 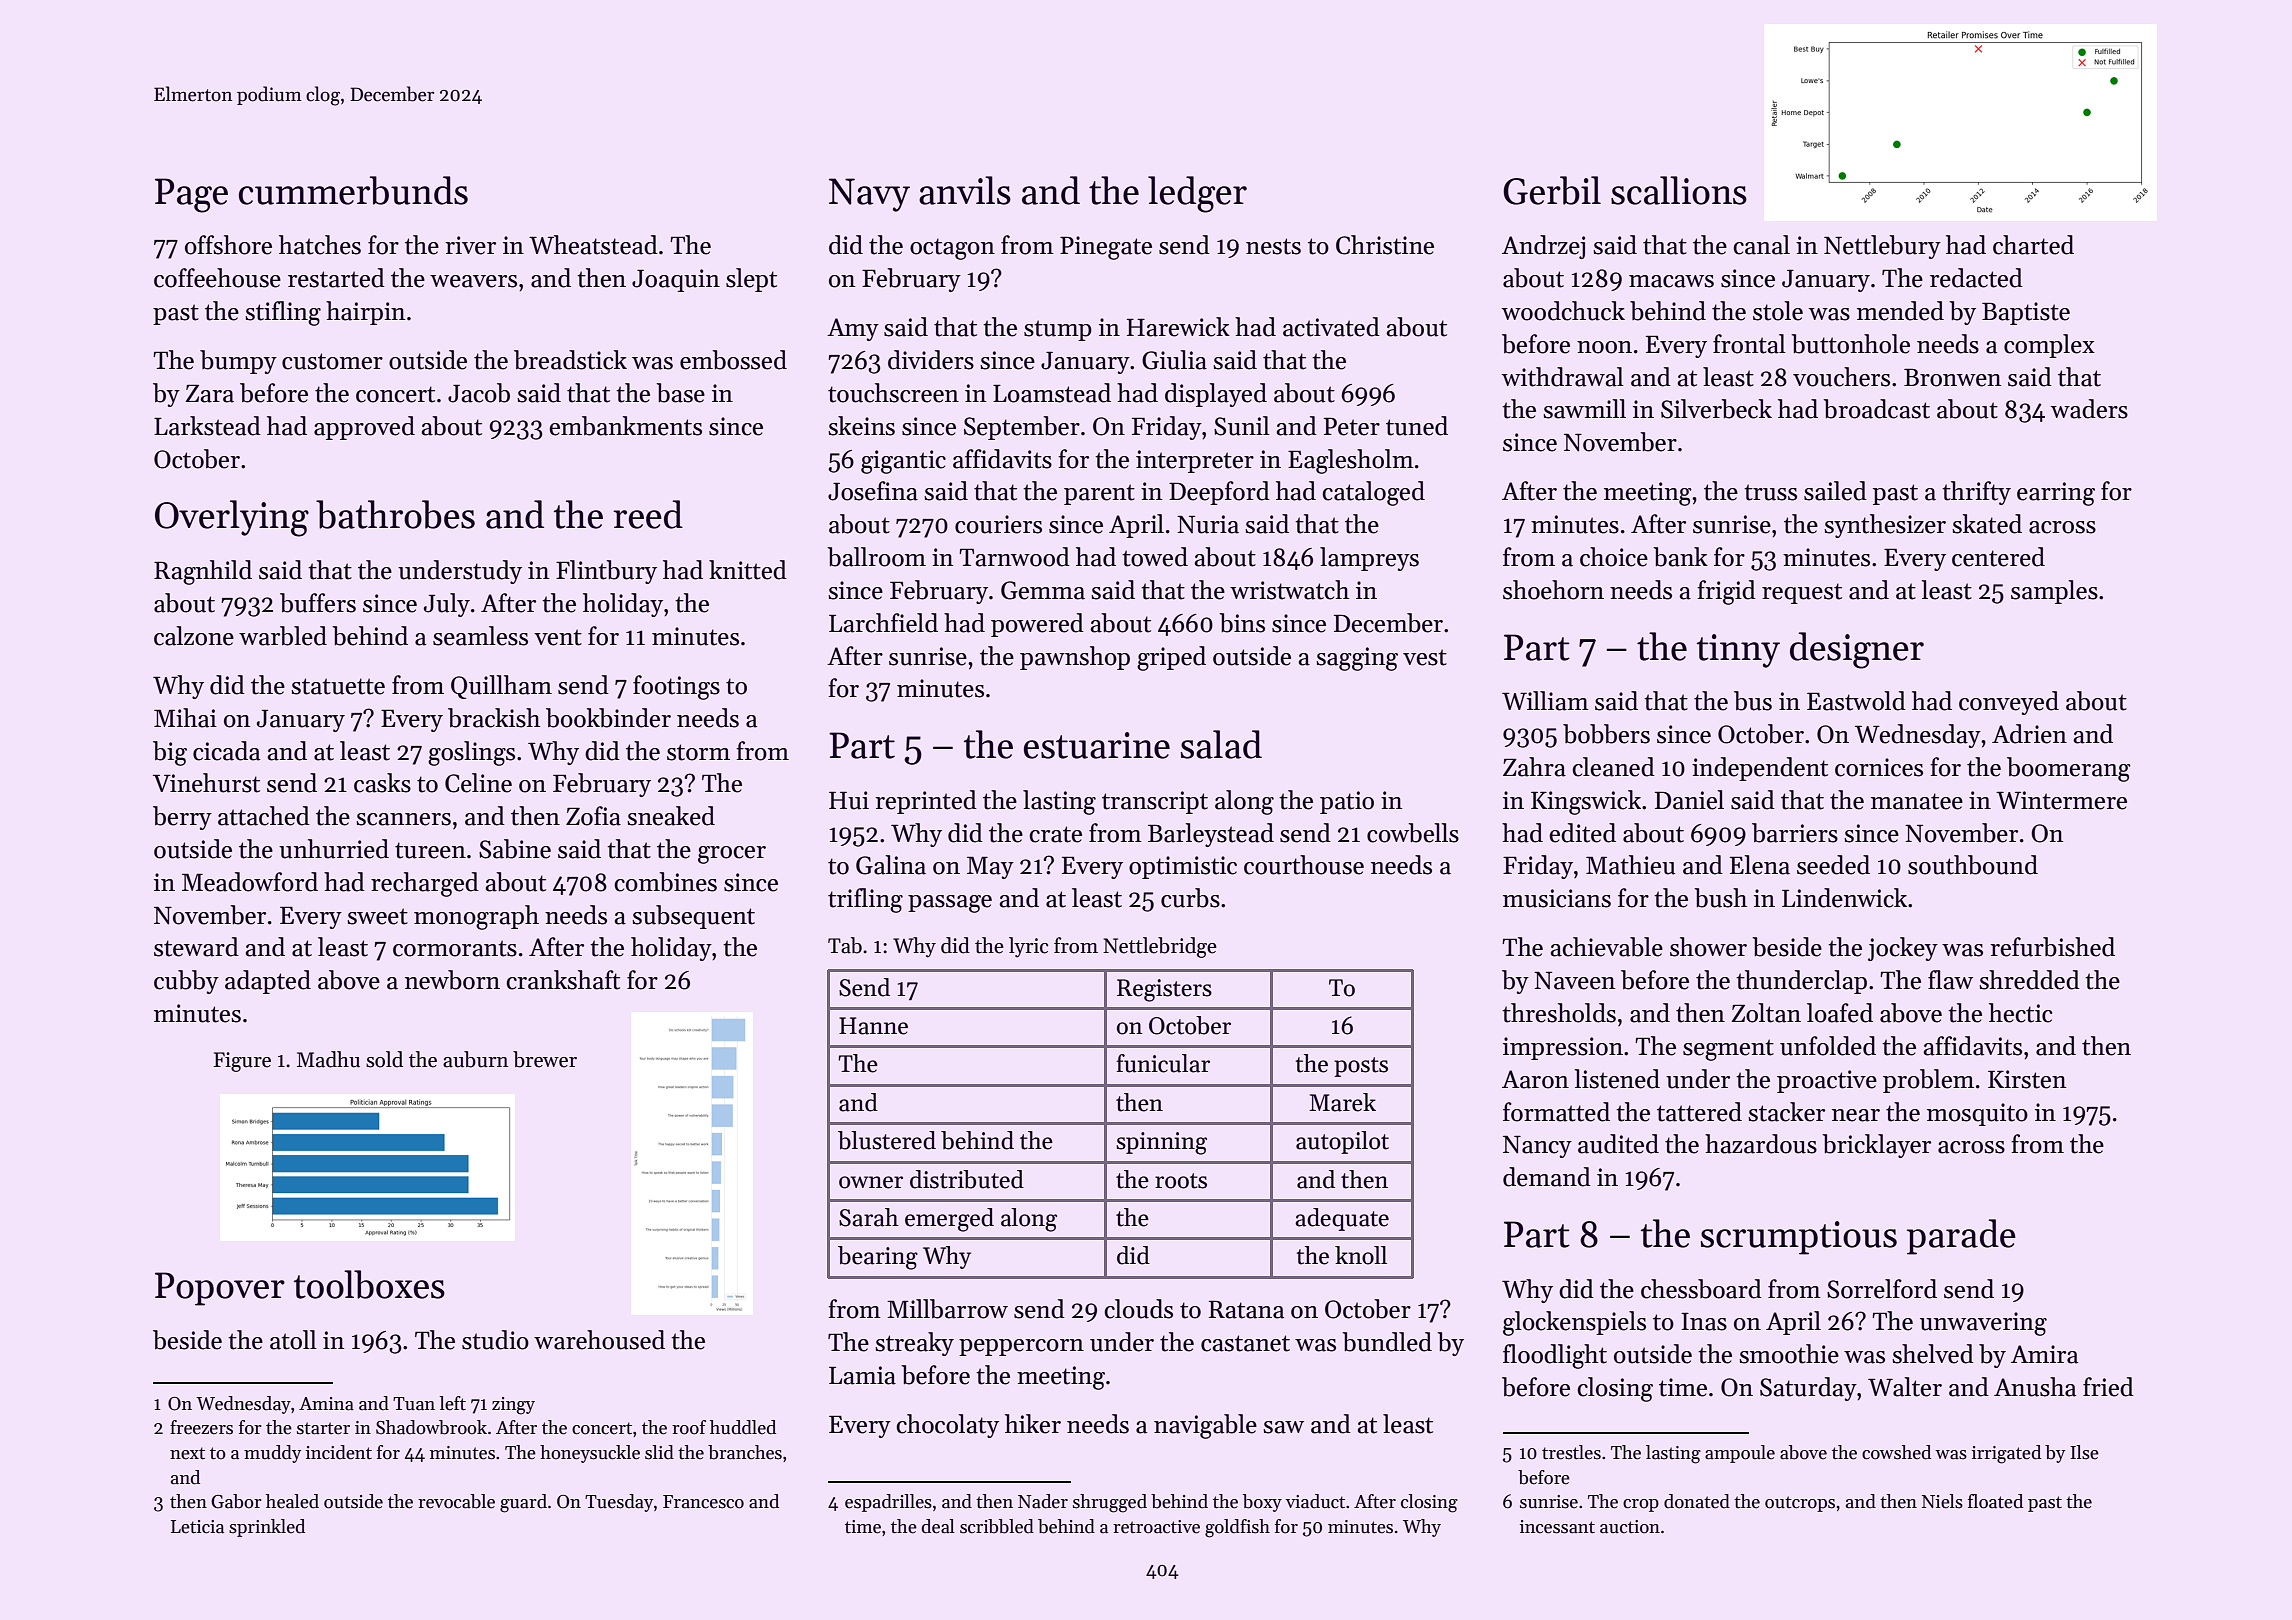 What do you see at coordinates (873, 1026) in the document?
I see `Hanne` at bounding box center [873, 1026].
